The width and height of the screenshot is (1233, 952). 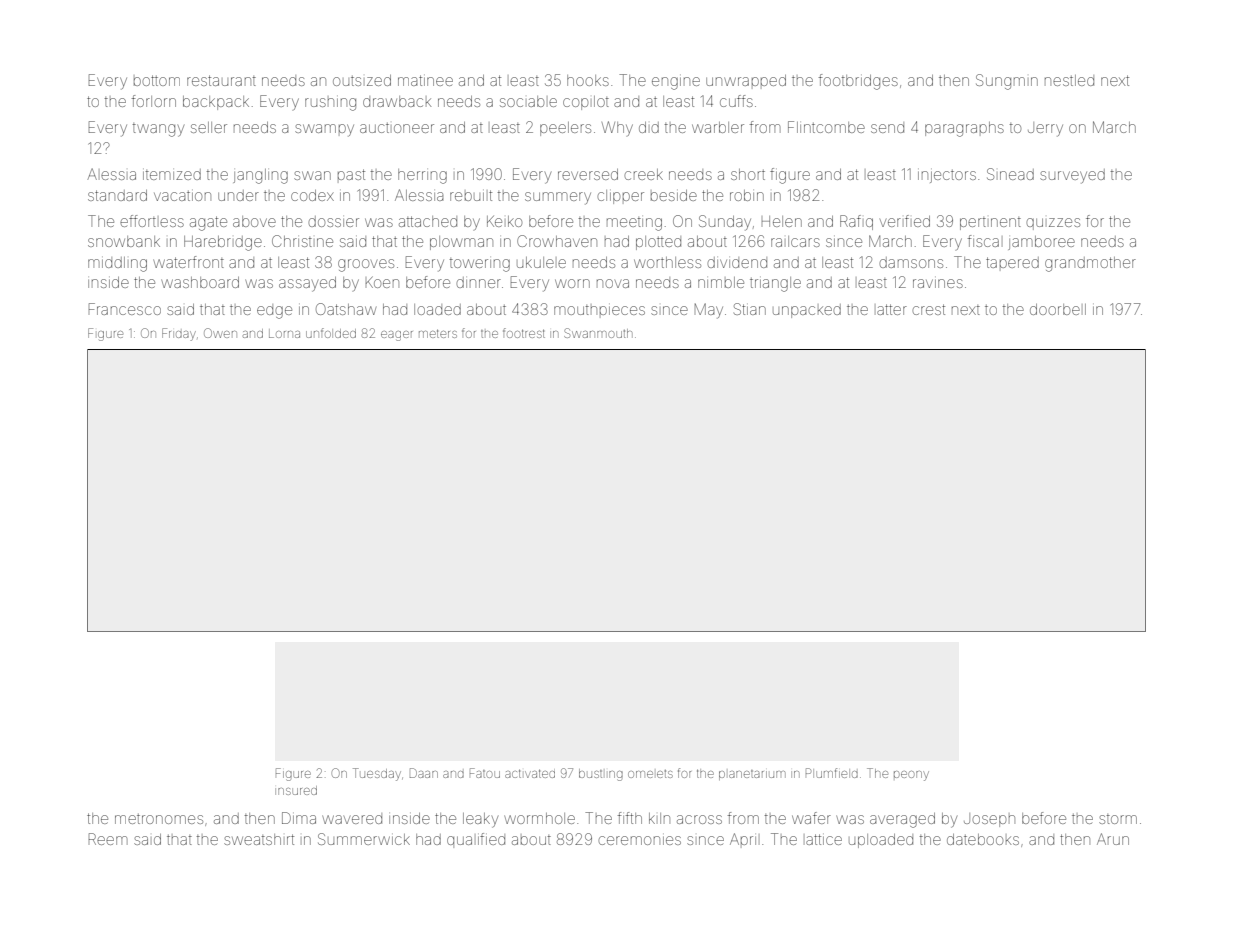 What do you see at coordinates (377, 774) in the screenshot?
I see `Tuesday` at bounding box center [377, 774].
